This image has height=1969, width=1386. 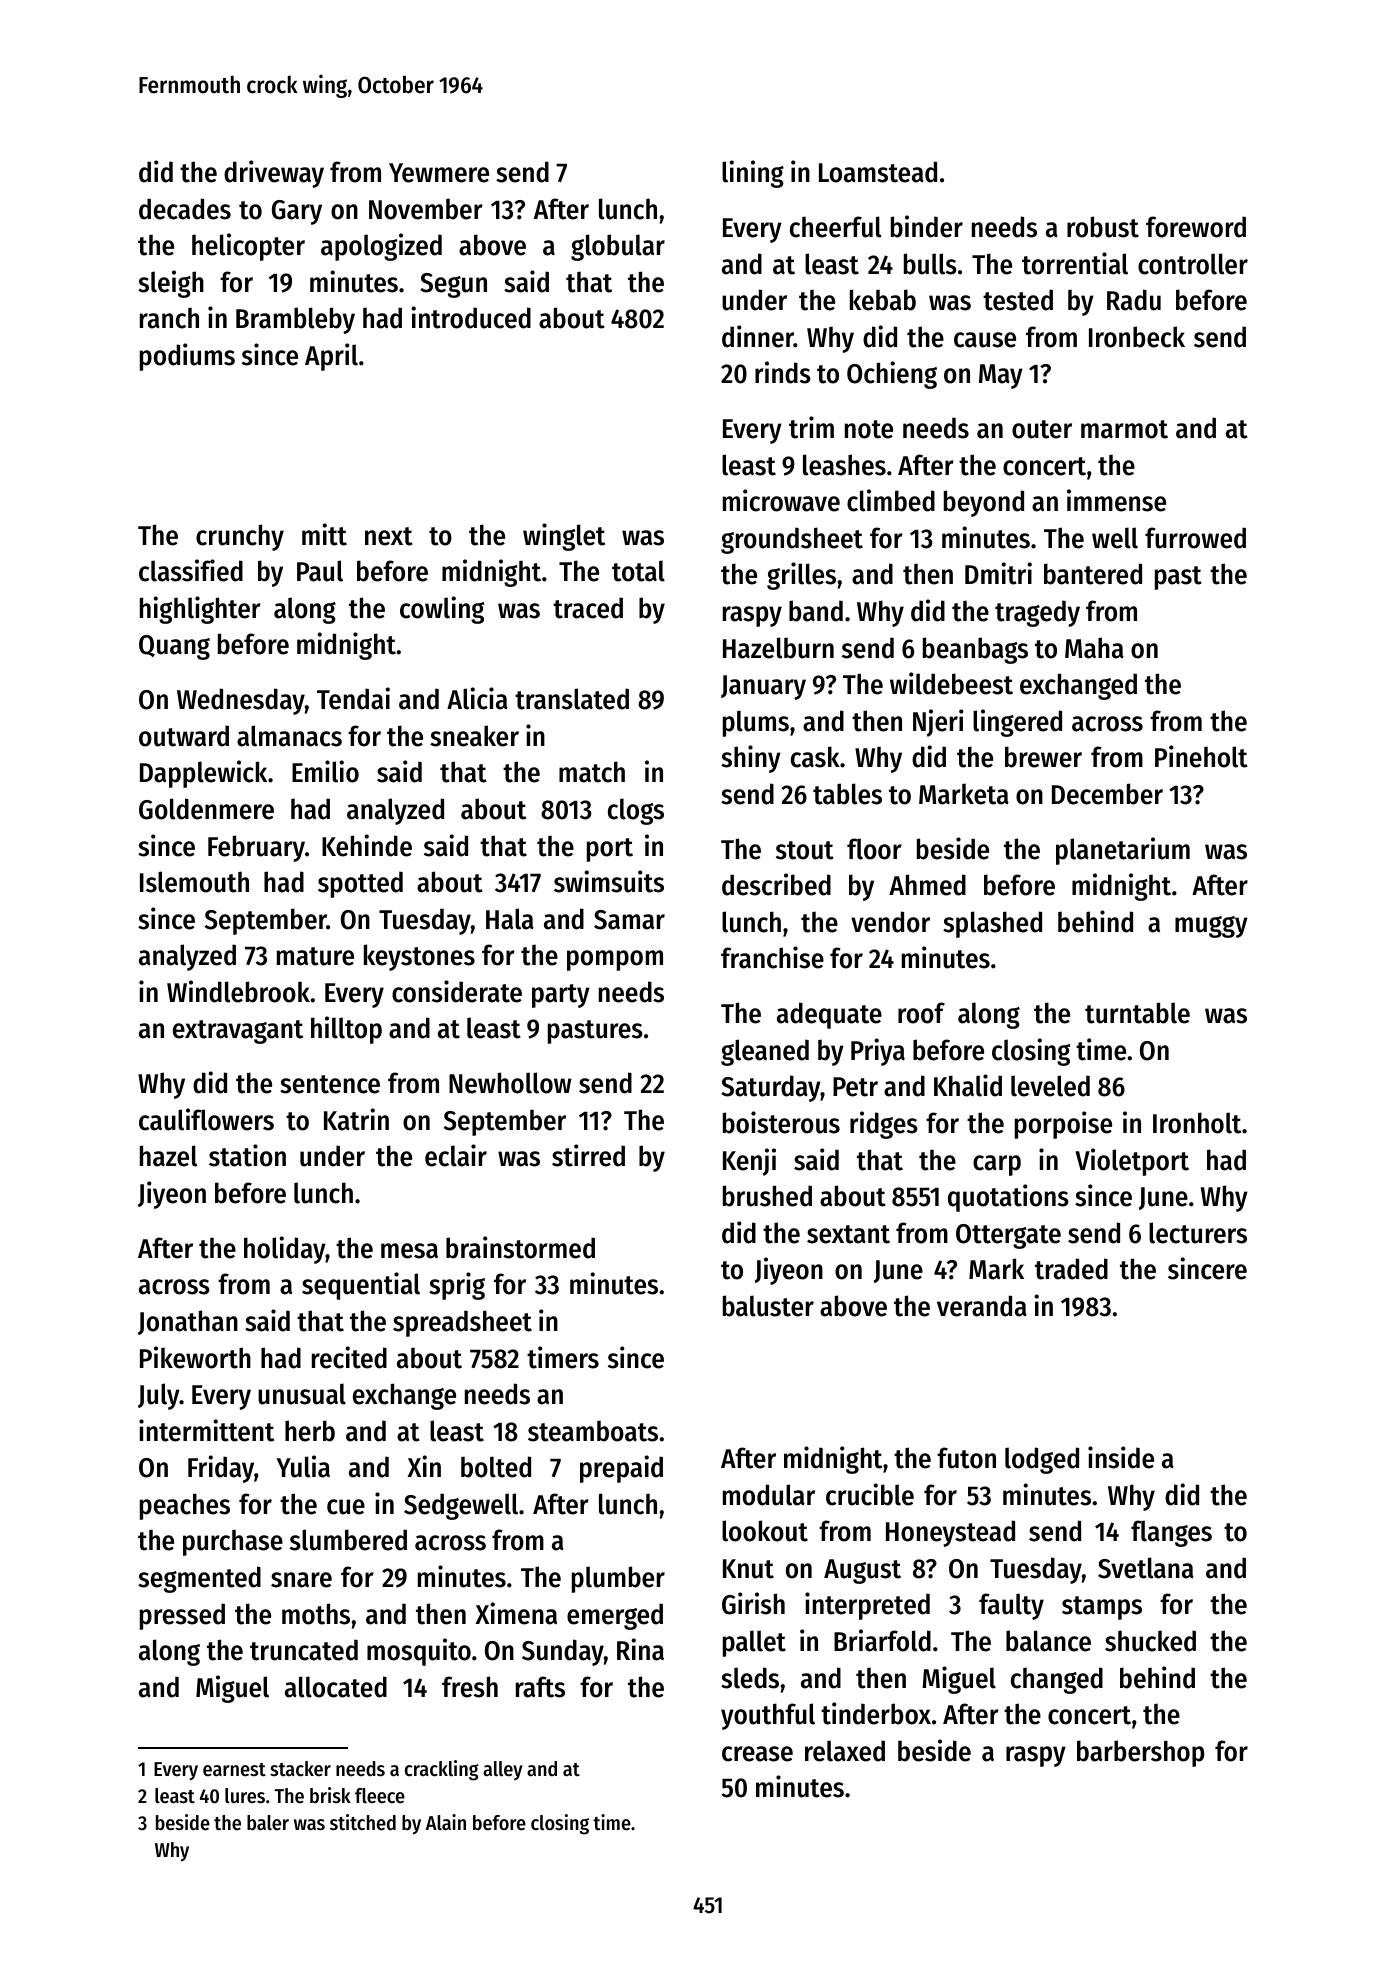 I want to click on lining, so click(x=753, y=174).
